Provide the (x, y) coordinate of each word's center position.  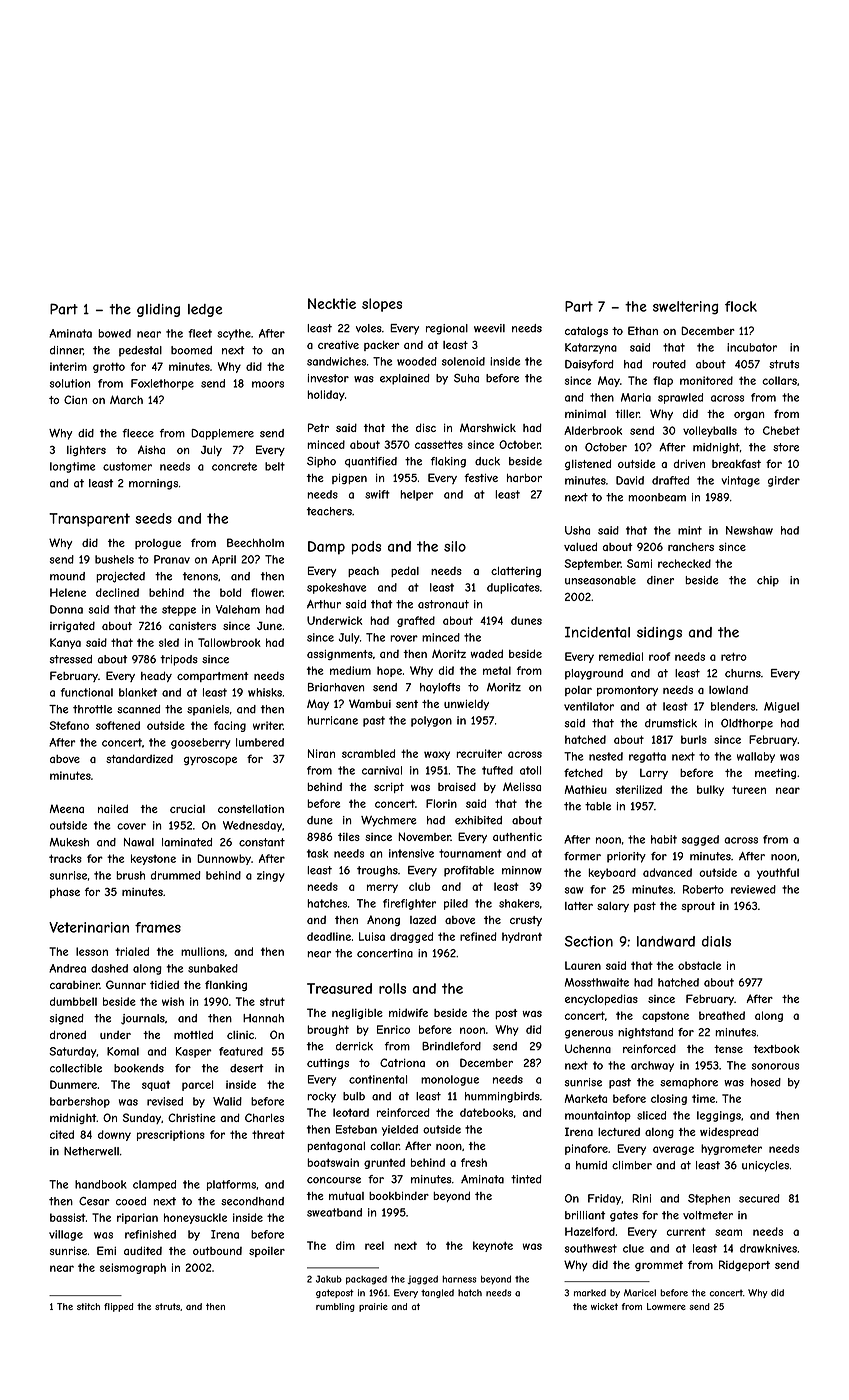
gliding (158, 310)
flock (741, 306)
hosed (766, 1082)
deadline (329, 936)
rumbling (335, 1307)
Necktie (332, 303)
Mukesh (69, 842)
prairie (373, 1307)
